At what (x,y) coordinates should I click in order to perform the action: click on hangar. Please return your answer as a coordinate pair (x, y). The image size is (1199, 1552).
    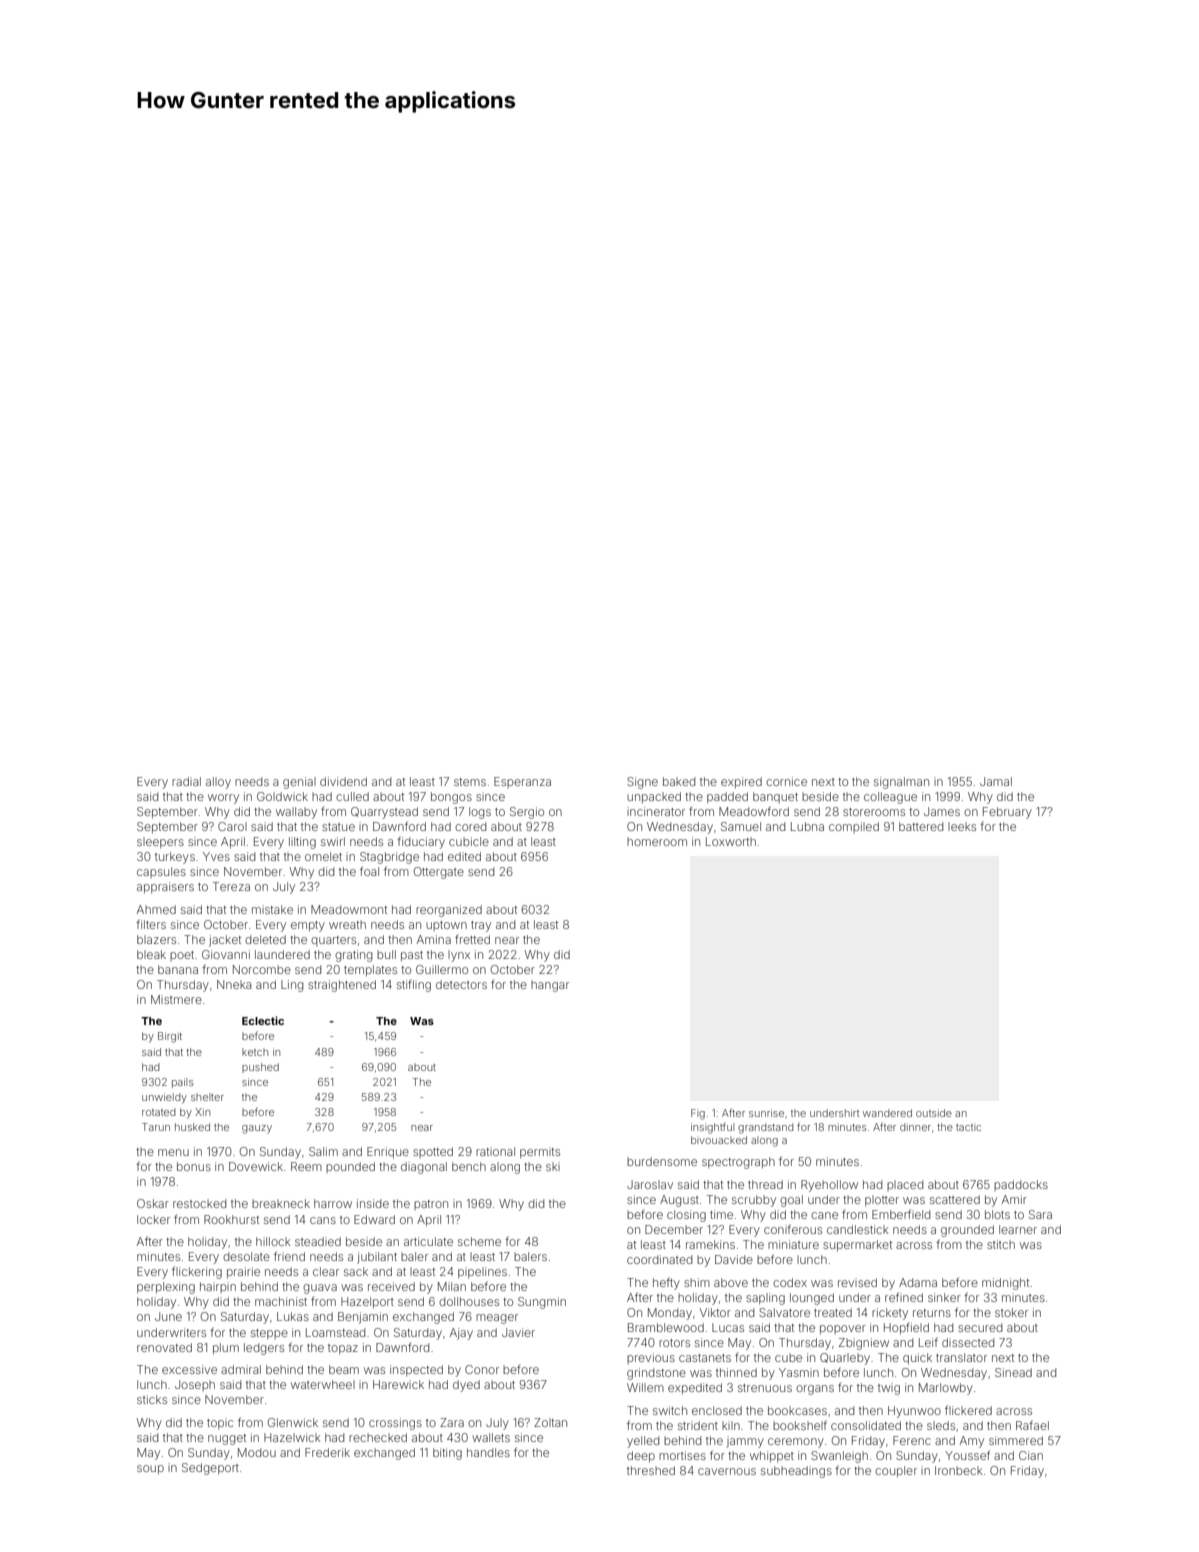
    Looking at the image, I should click on (550, 986).
